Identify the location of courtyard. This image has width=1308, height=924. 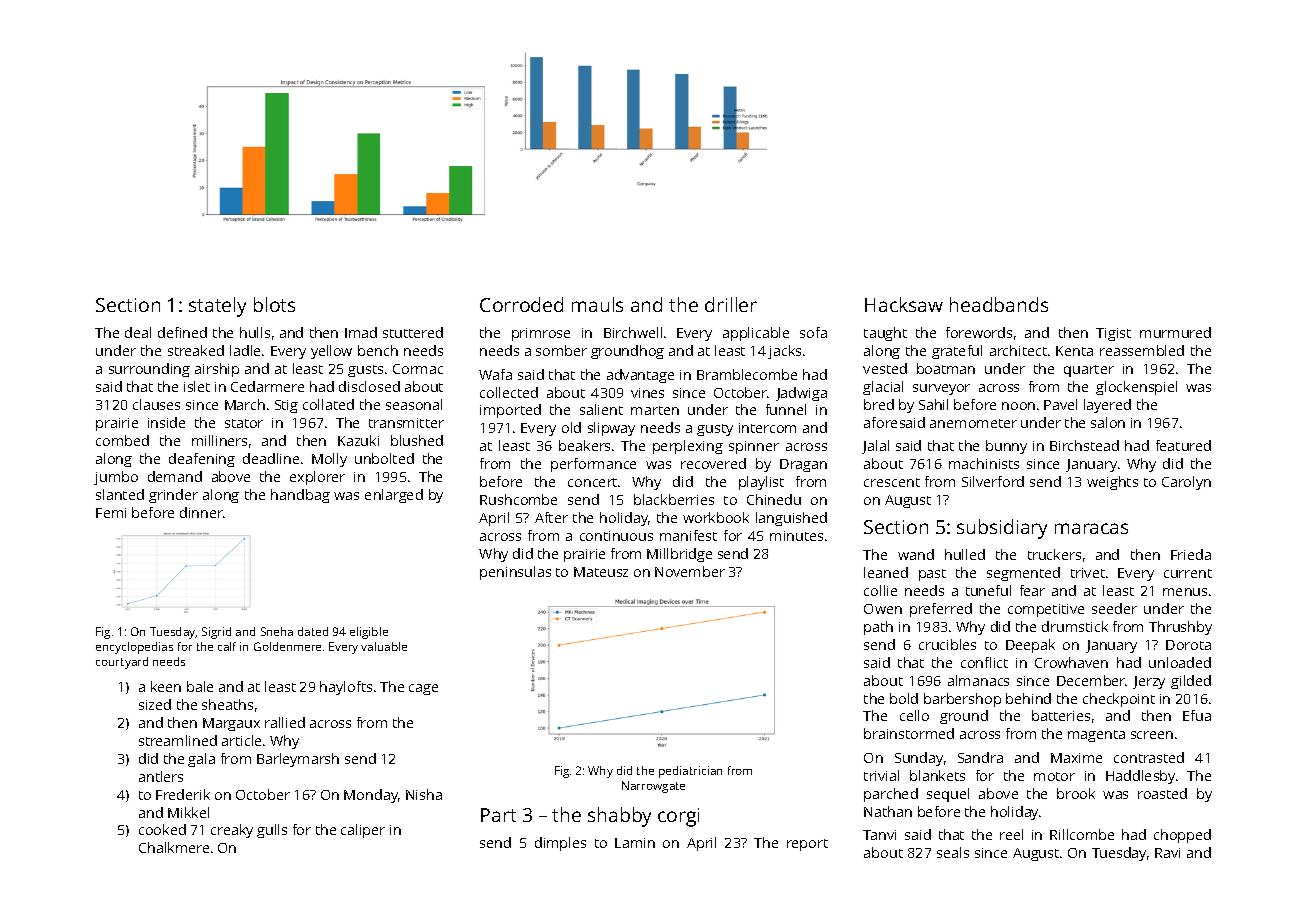
(122, 663).
